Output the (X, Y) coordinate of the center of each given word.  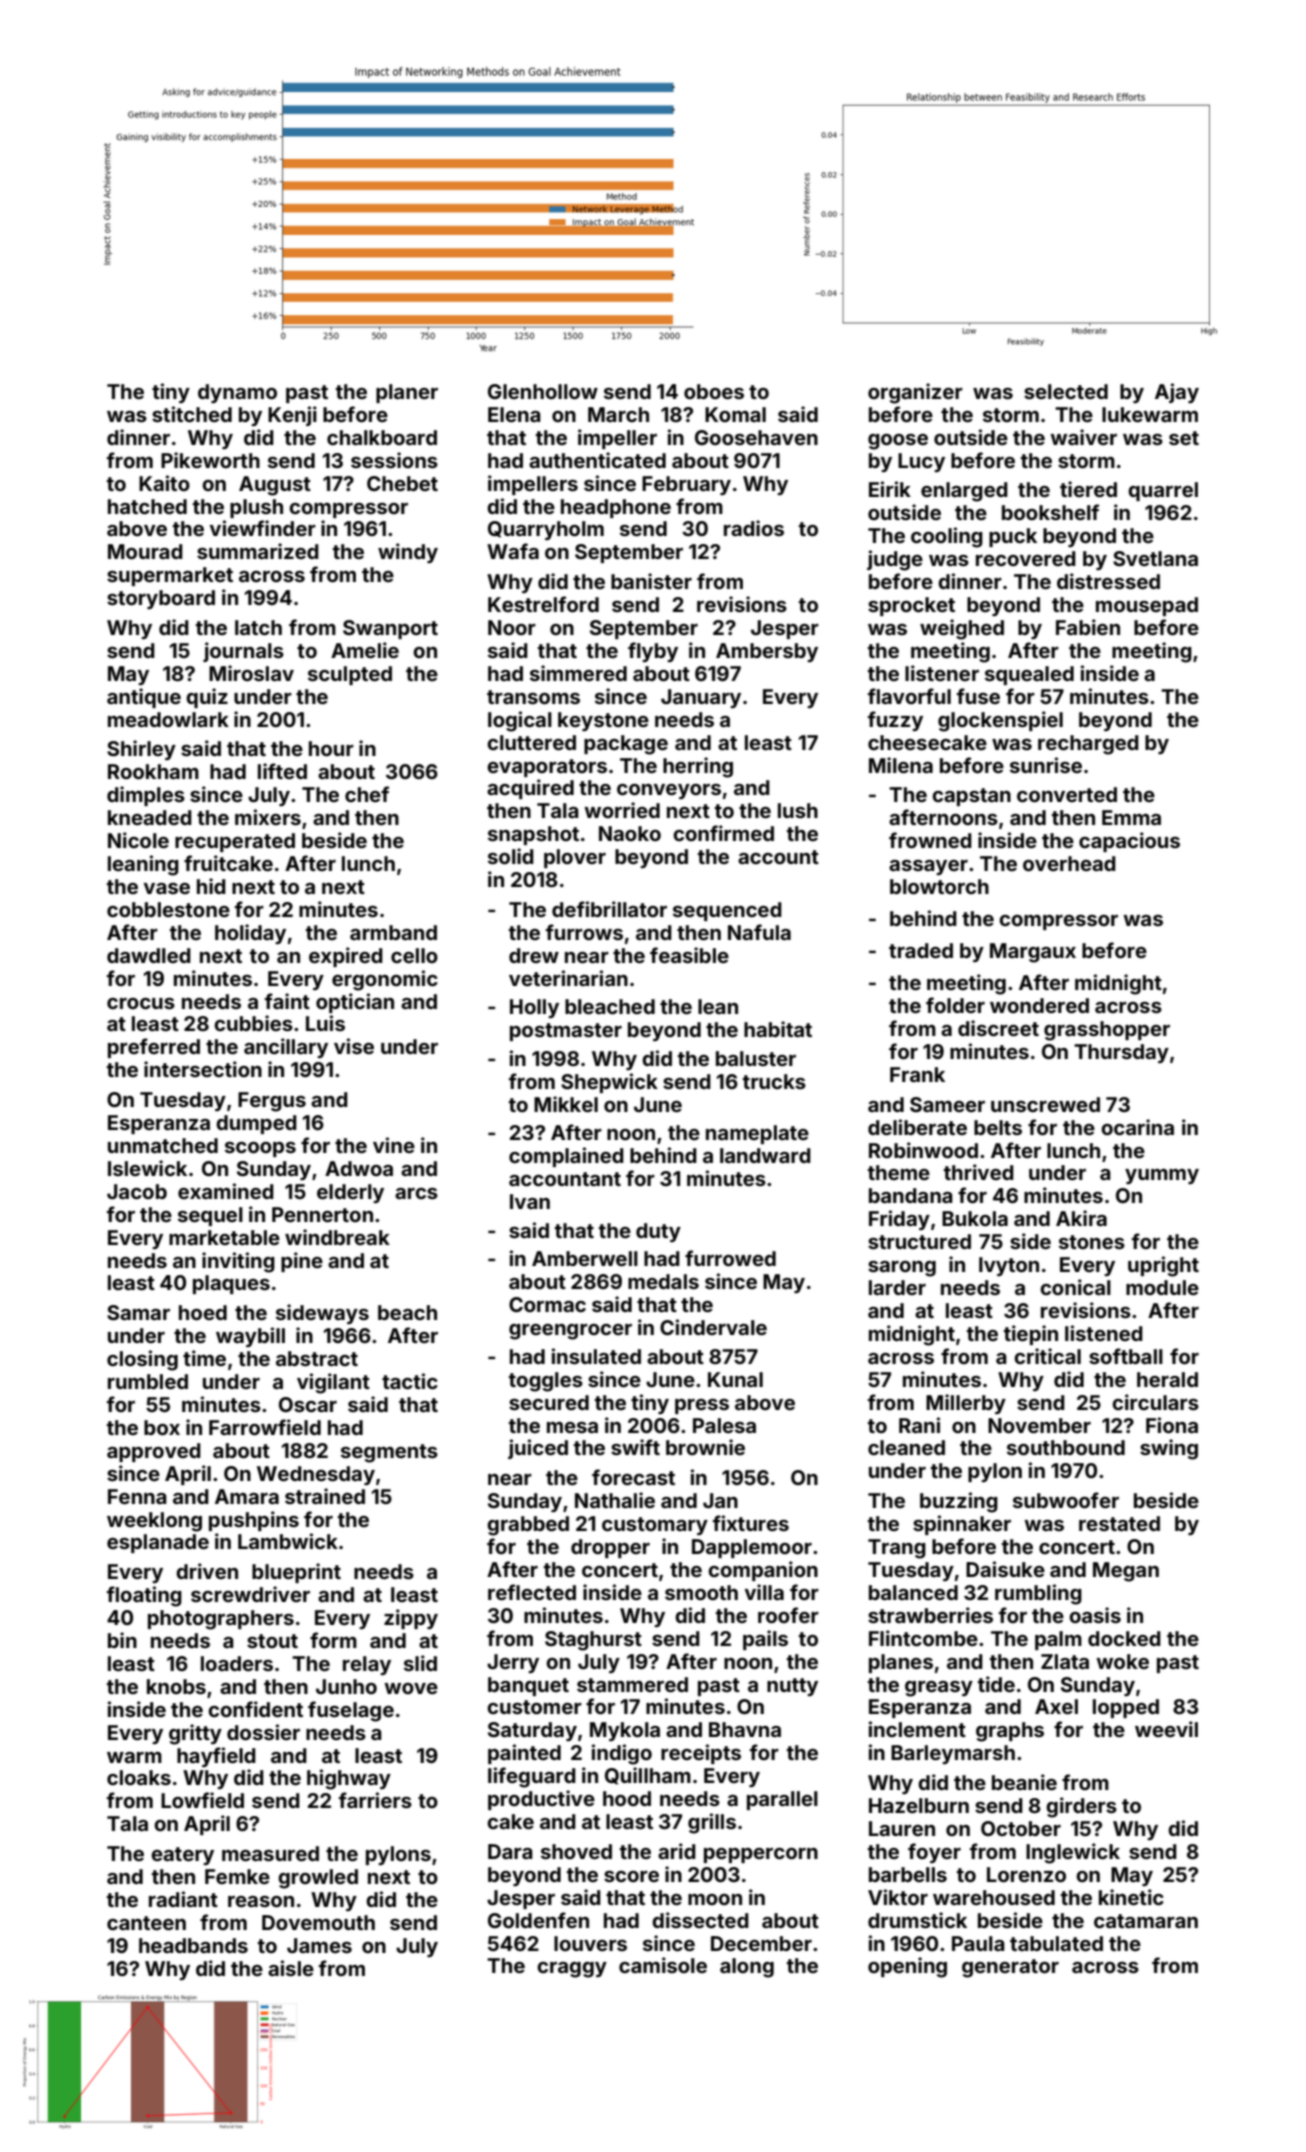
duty (658, 1232)
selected (1066, 391)
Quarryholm (546, 530)
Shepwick (609, 1083)
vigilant (333, 1383)
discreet (998, 1028)
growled (318, 1879)
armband (393, 932)
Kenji (292, 416)
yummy (1162, 1176)
